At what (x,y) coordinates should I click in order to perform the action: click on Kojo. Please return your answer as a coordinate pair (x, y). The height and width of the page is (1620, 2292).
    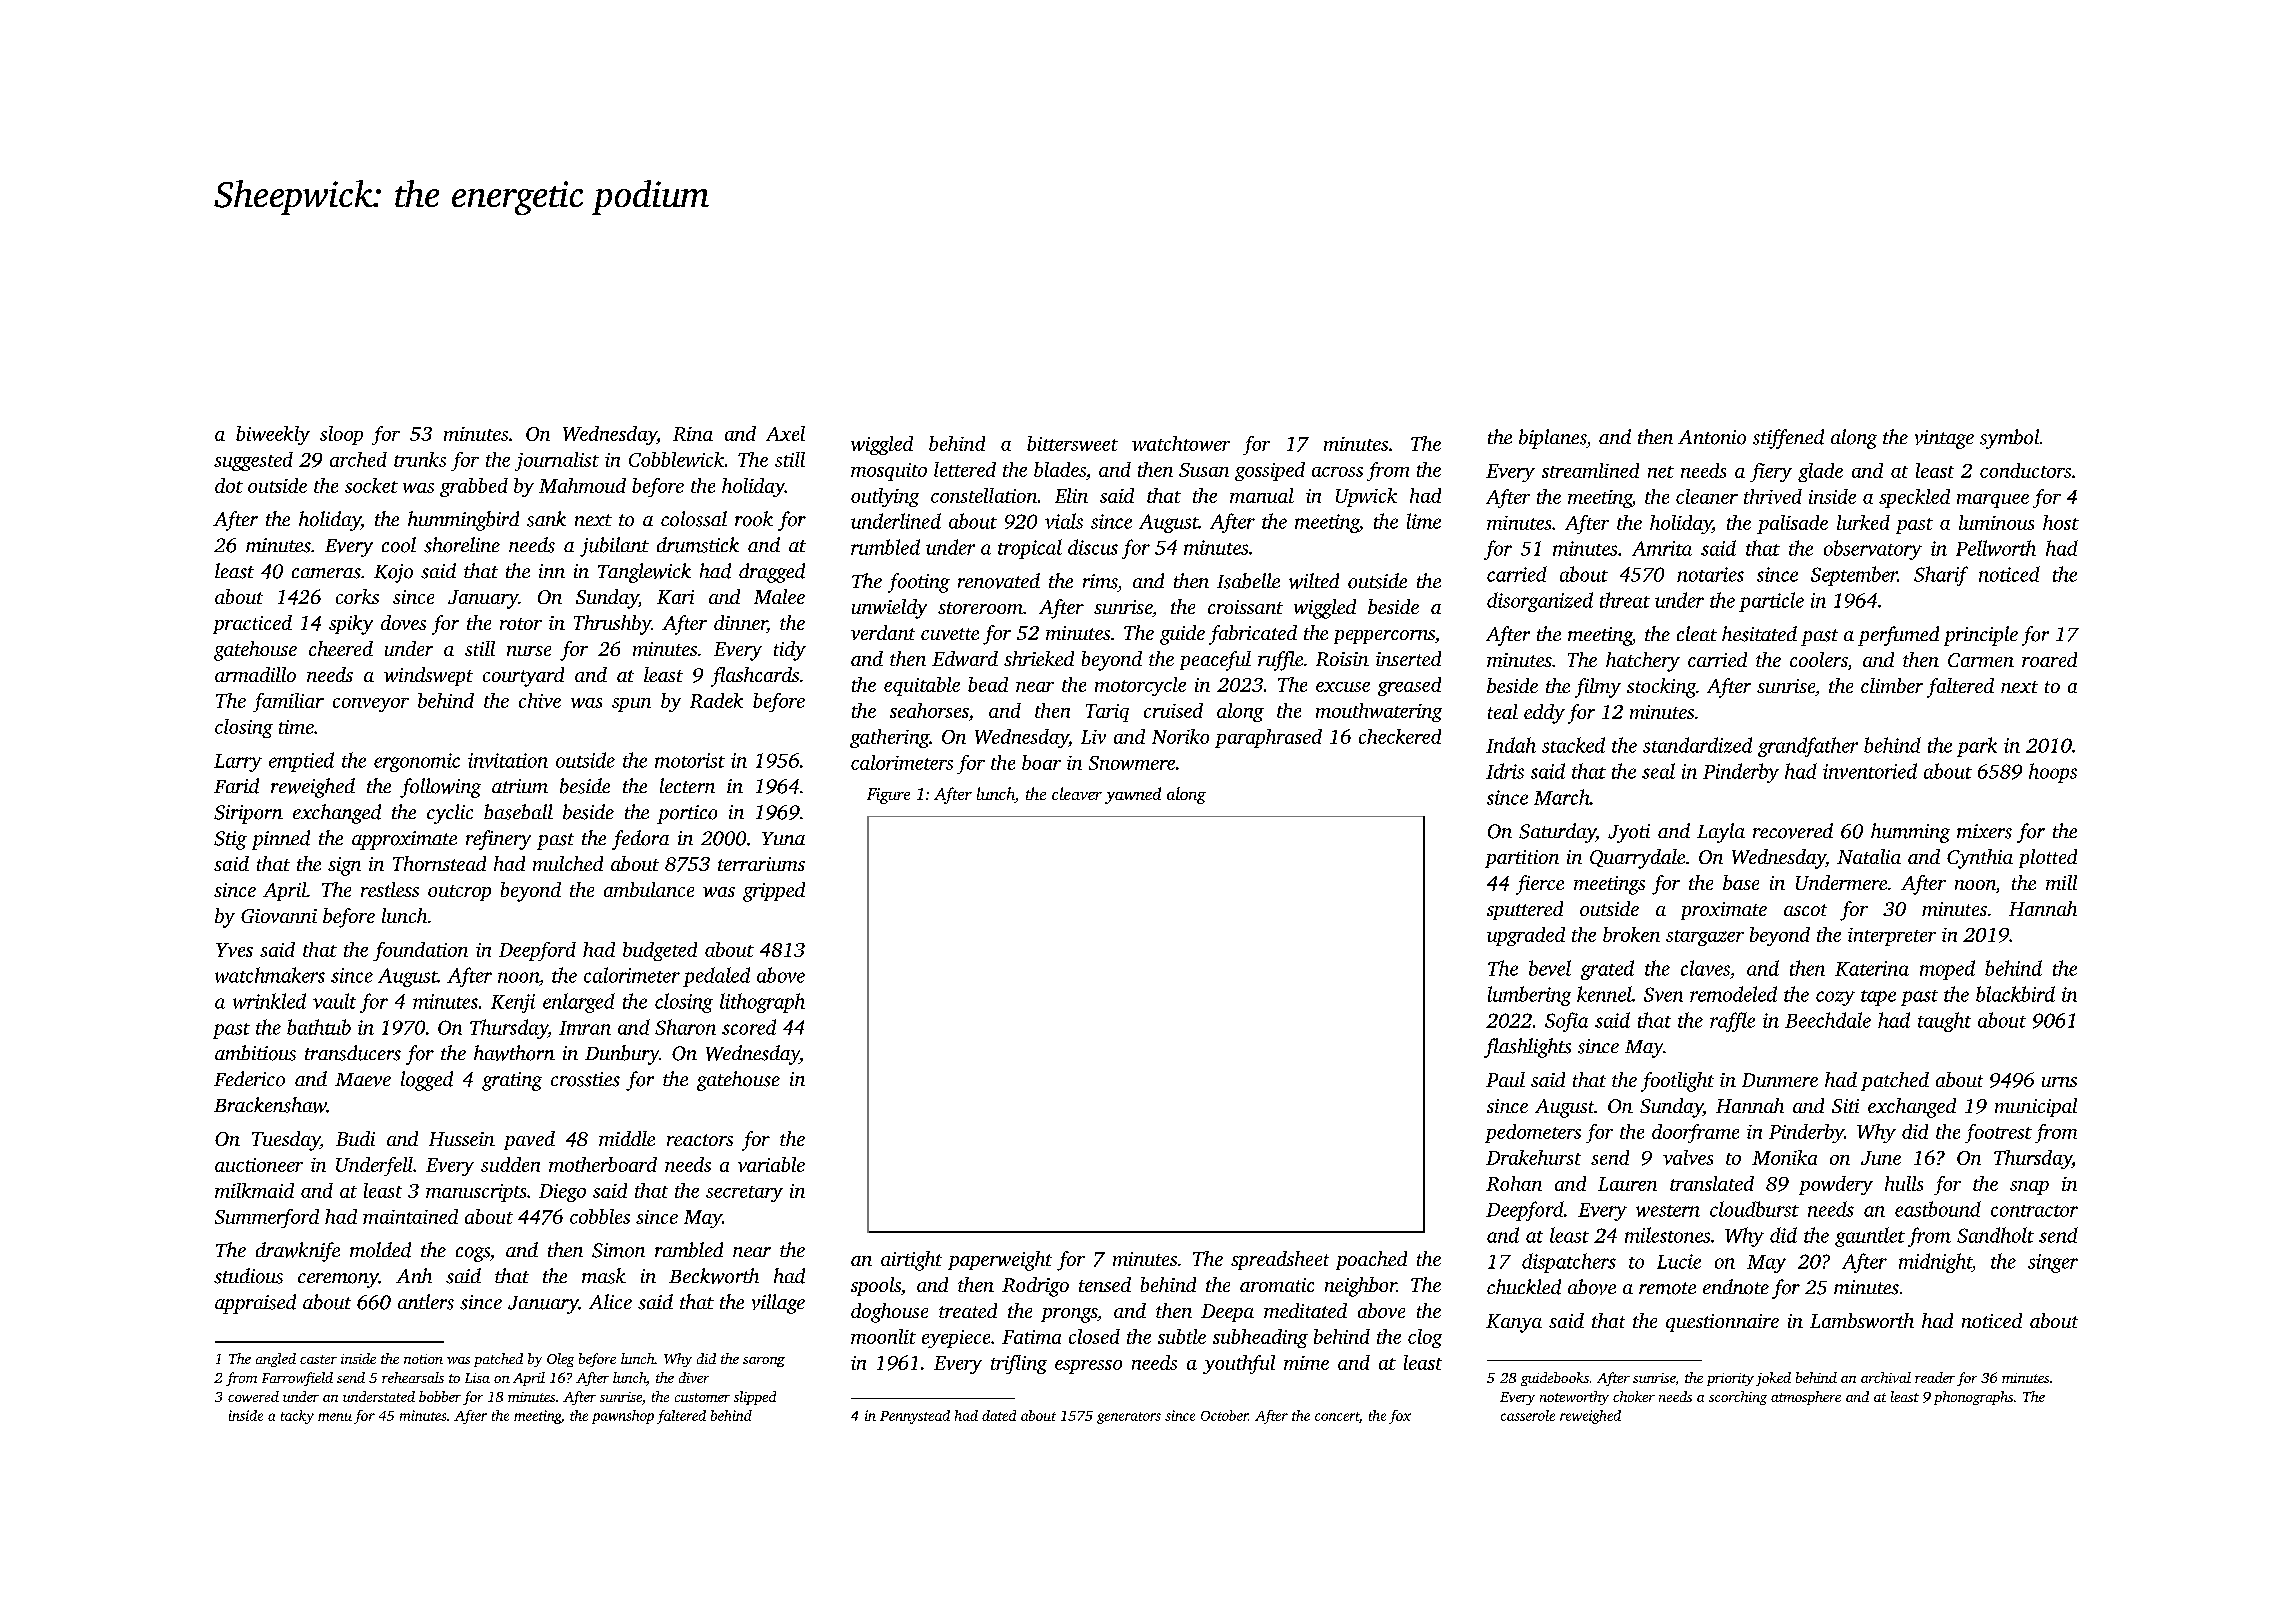
    Looking at the image, I should click on (393, 573).
